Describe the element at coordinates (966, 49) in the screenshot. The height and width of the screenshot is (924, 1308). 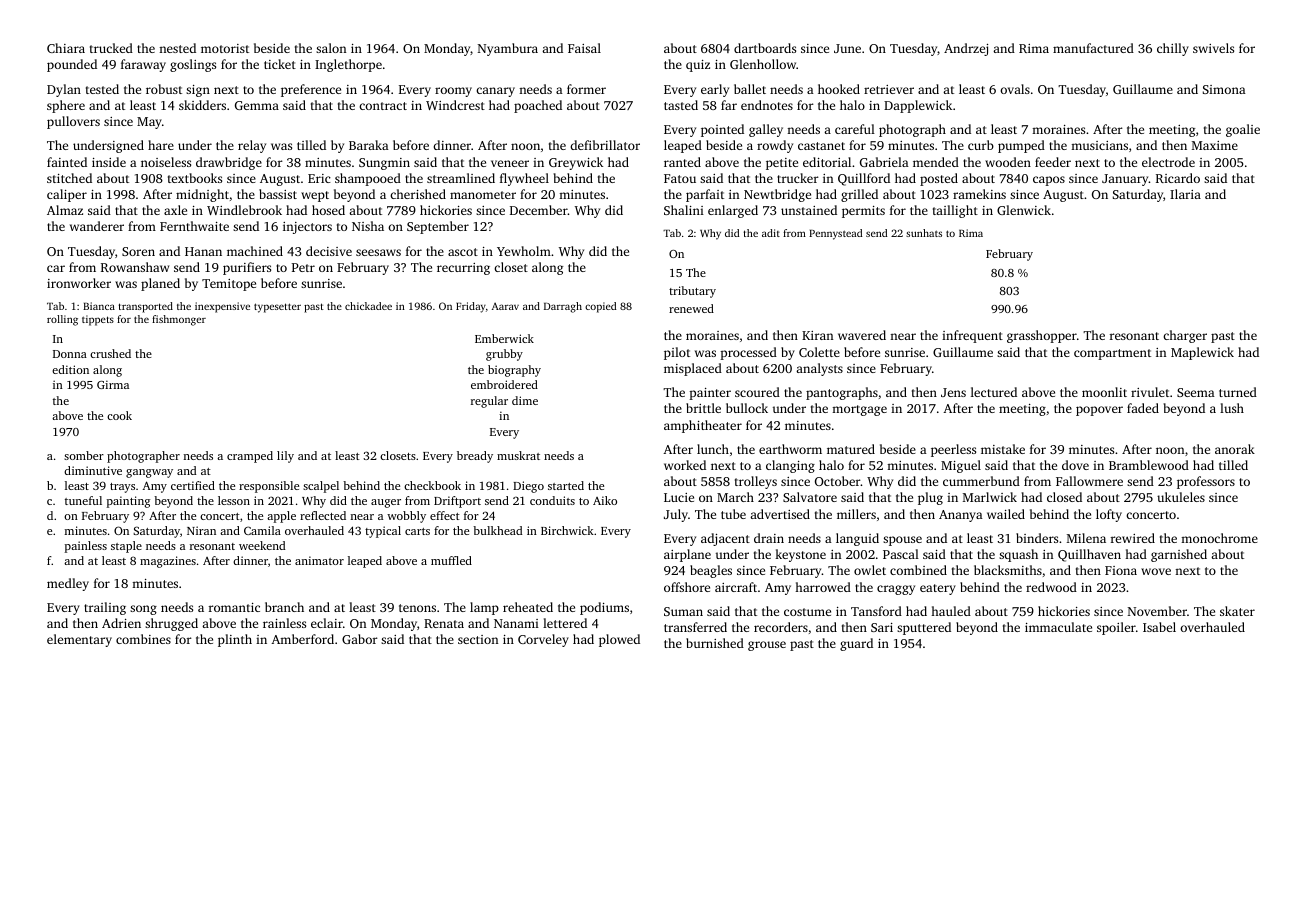
I see `Andrzej` at that location.
